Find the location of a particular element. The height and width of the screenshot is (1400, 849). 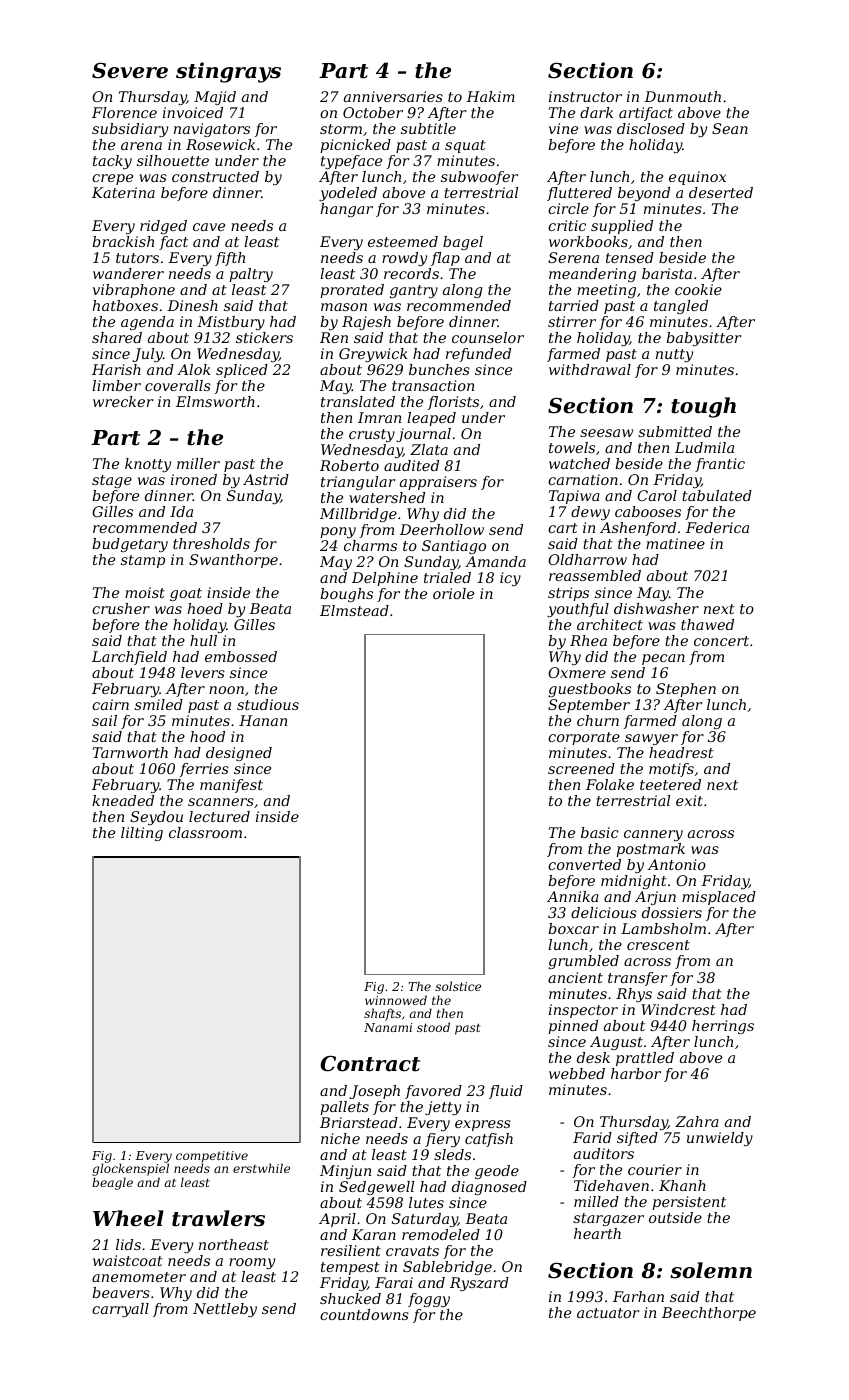

watershed is located at coordinates (387, 497).
